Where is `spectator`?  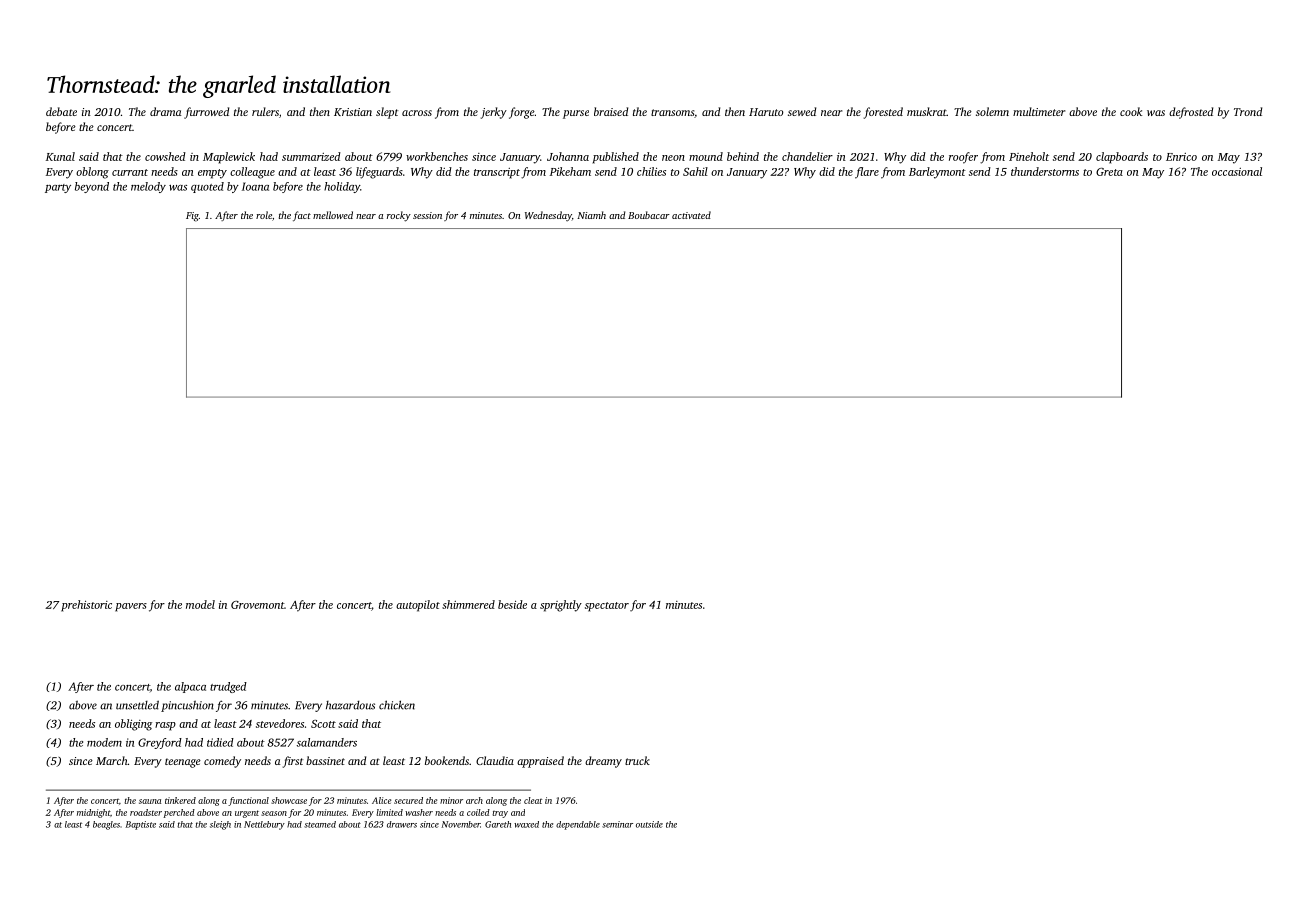 spectator is located at coordinates (607, 607).
